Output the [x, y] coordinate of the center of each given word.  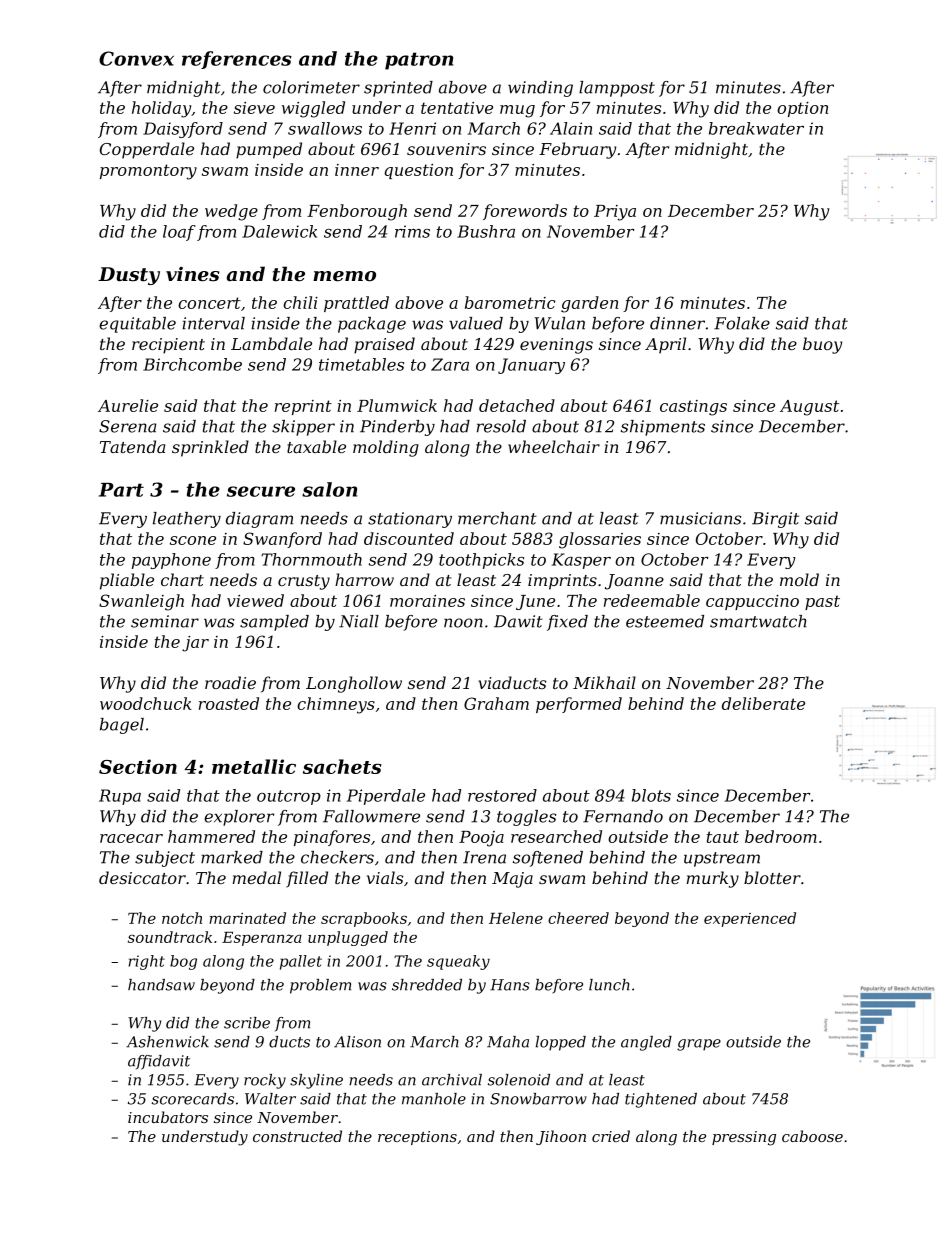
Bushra [486, 231]
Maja [512, 880]
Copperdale [147, 150]
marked [232, 857]
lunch [609, 985]
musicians [700, 518]
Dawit [518, 621]
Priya [615, 213]
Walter [270, 1099]
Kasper [581, 561]
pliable [127, 581]
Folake [742, 323]
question [418, 171]
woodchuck [146, 703]
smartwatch [758, 621]
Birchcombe [192, 364]
